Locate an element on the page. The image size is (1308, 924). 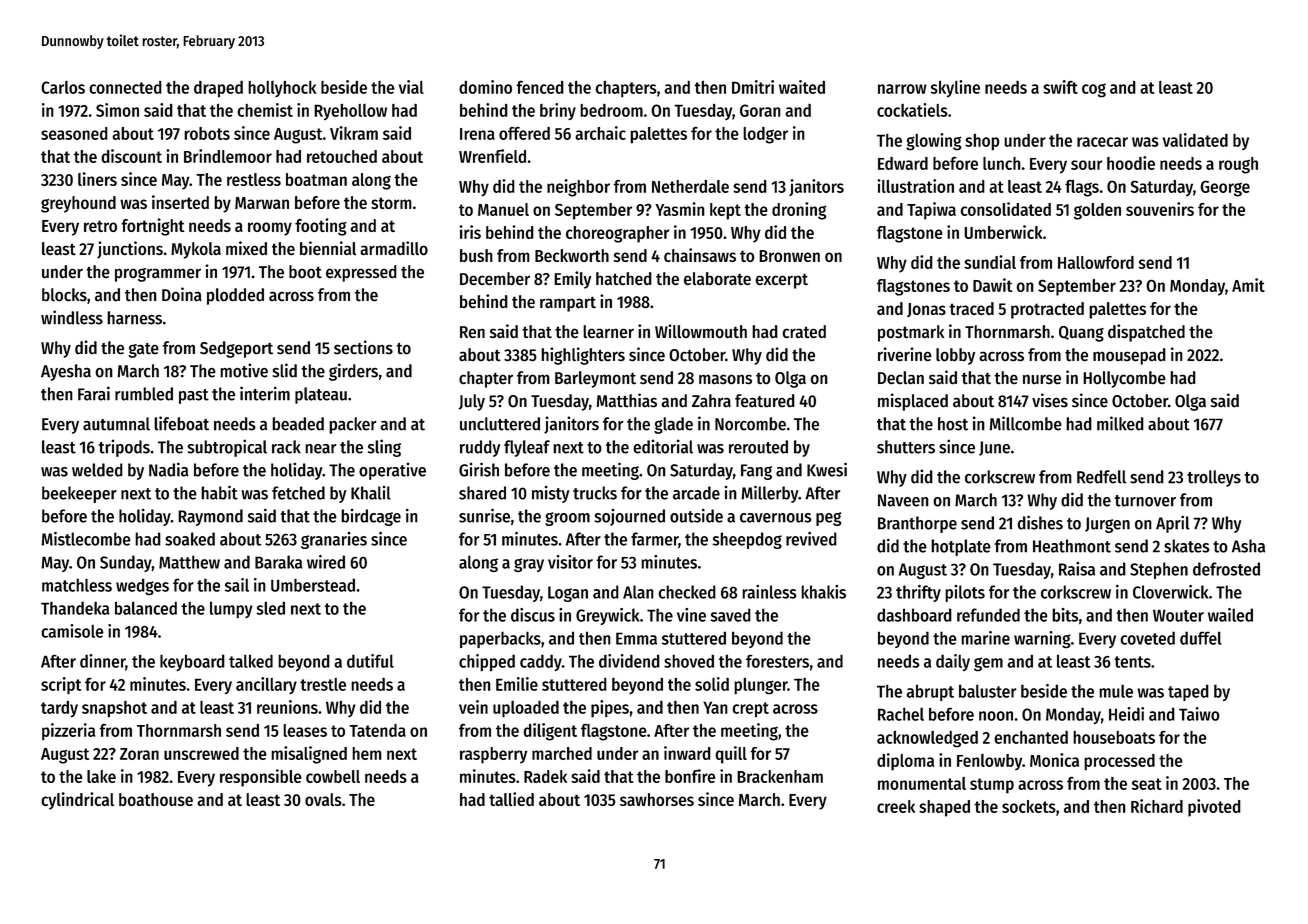
connected is located at coordinates (125, 87).
